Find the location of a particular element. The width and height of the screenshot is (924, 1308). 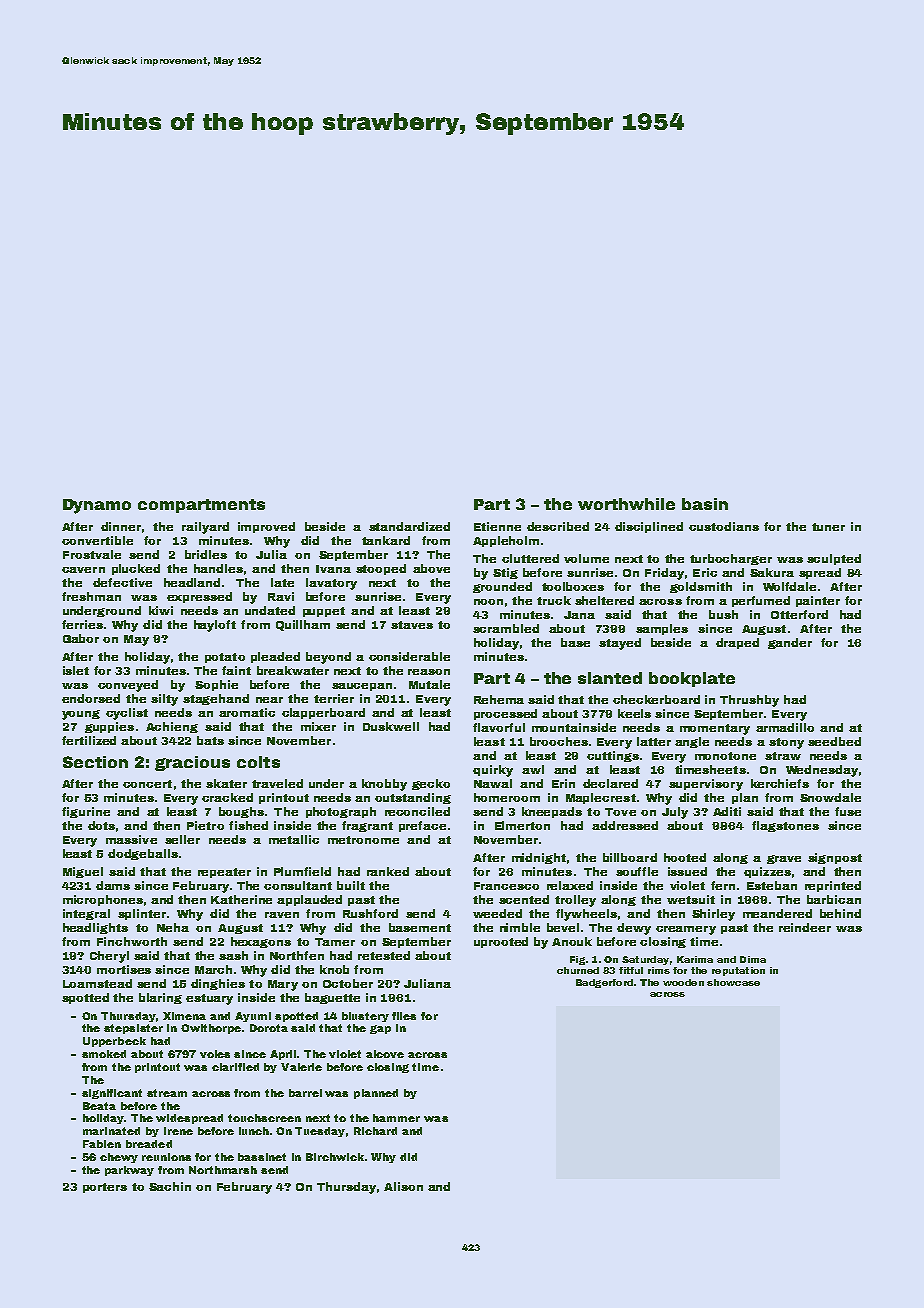

hammer is located at coordinates (396, 1118).
